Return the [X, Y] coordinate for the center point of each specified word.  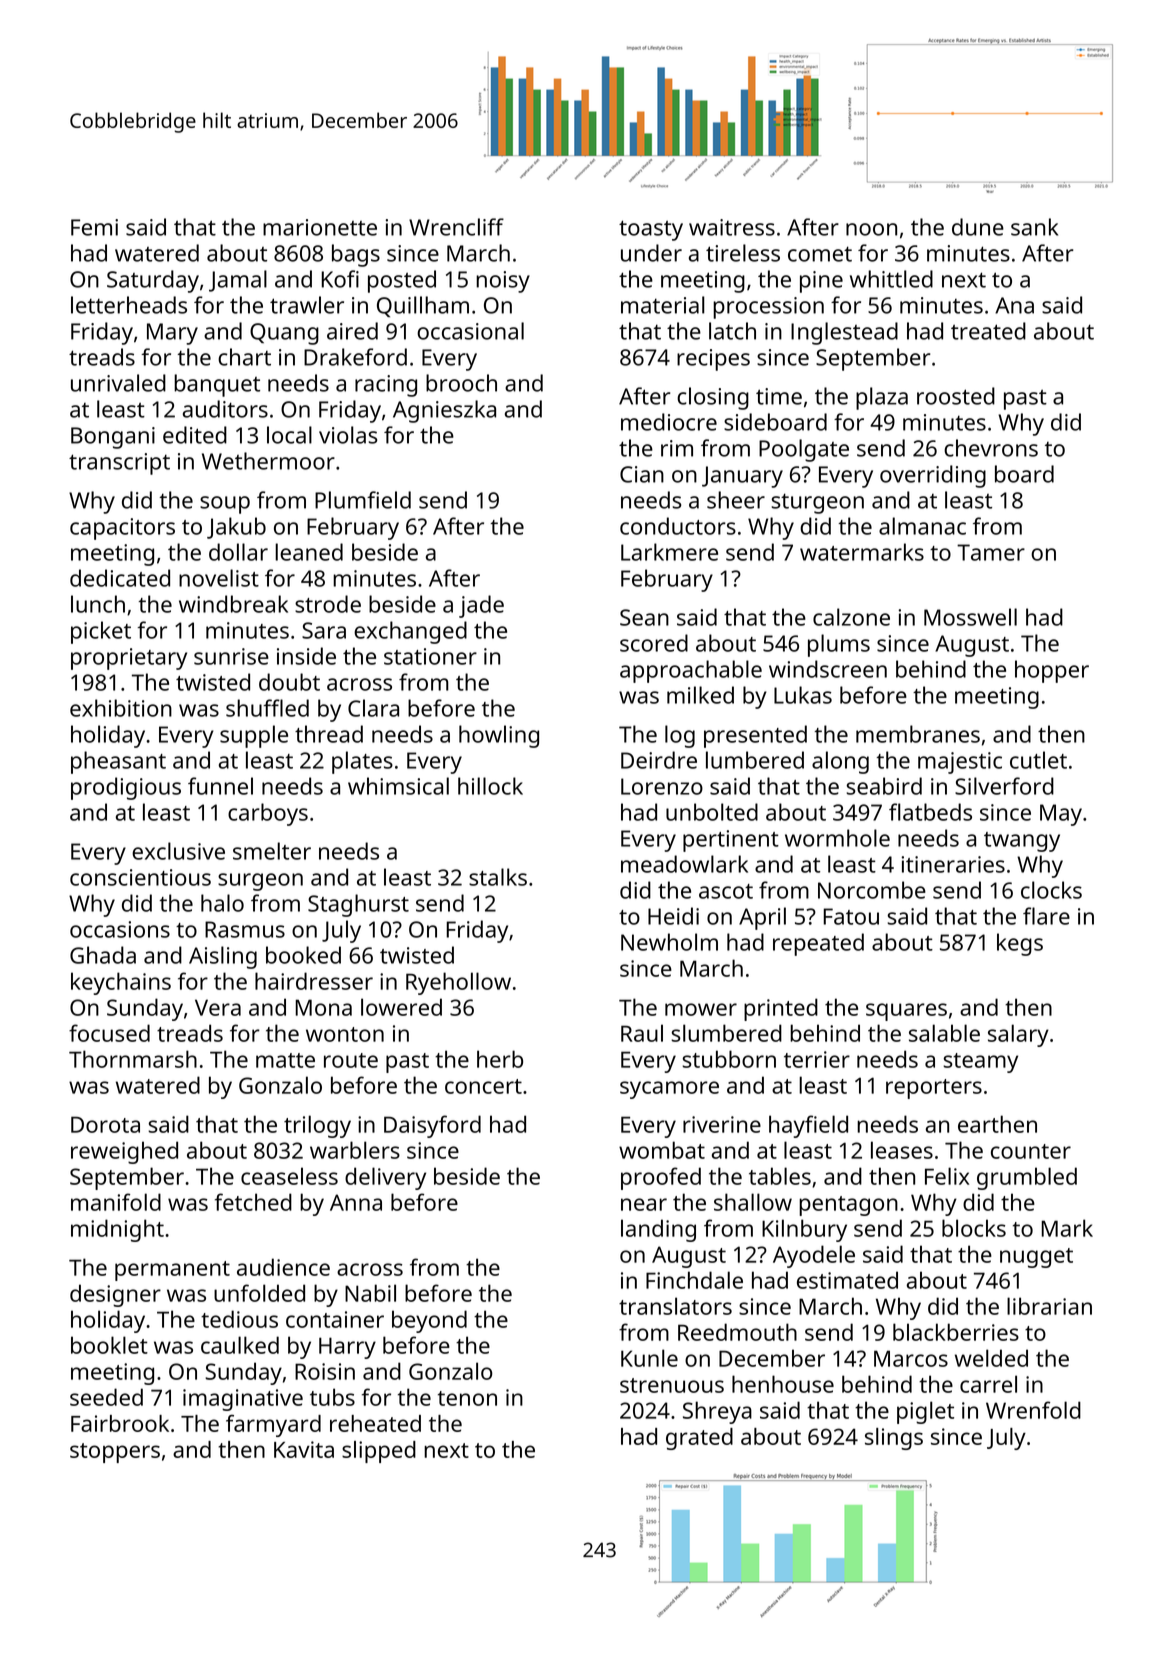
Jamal [238, 281]
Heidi [673, 916]
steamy [980, 1063]
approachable [691, 671]
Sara [324, 630]
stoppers [115, 1453]
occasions [120, 929]
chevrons [991, 448]
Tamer [991, 552]
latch [732, 331]
